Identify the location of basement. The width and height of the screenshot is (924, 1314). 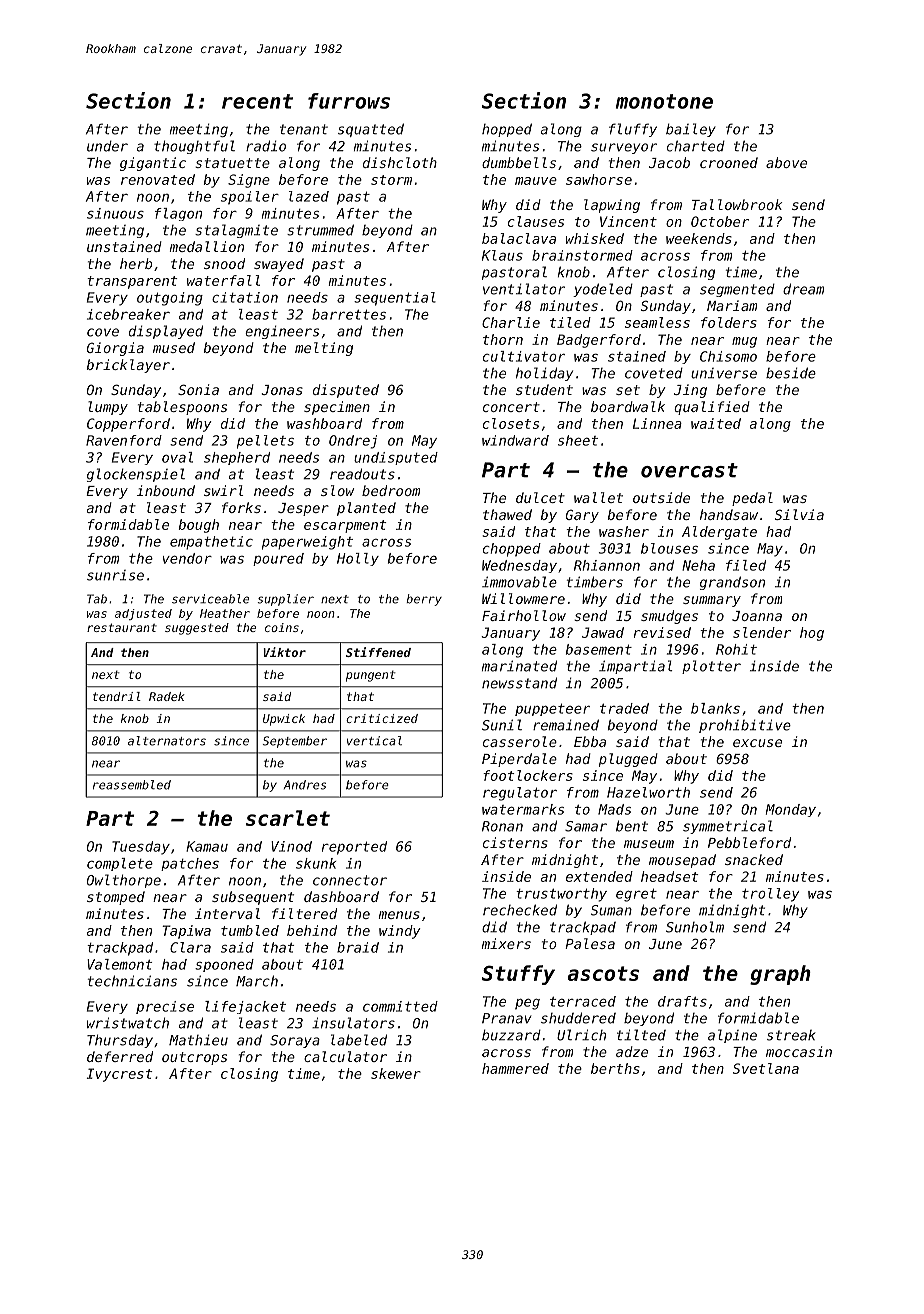
(599, 649).
